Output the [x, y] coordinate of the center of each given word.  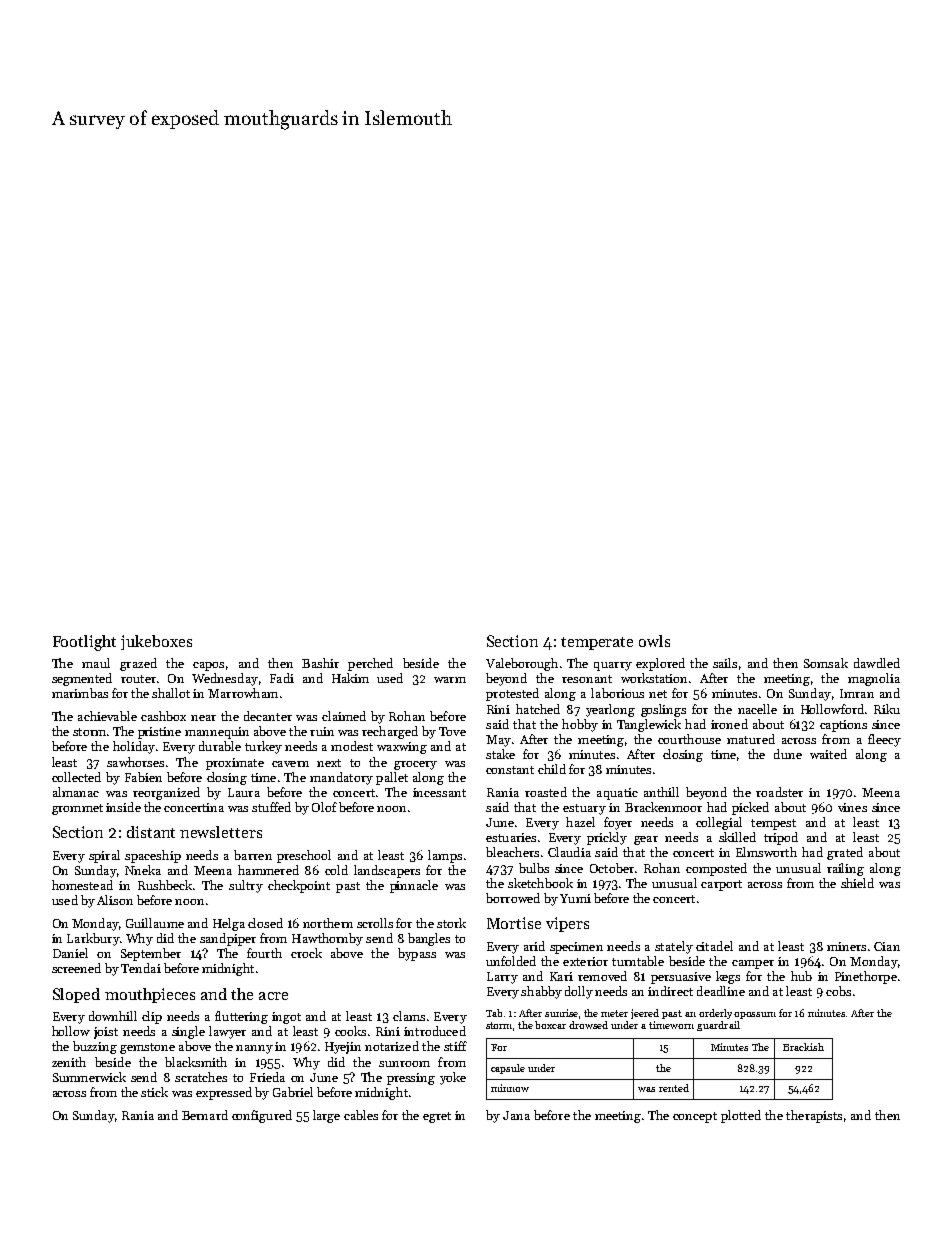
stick [154, 1092]
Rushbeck [165, 885]
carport [721, 885]
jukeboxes [156, 642]
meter [614, 1013]
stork [451, 923]
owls [654, 641]
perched [370, 664]
